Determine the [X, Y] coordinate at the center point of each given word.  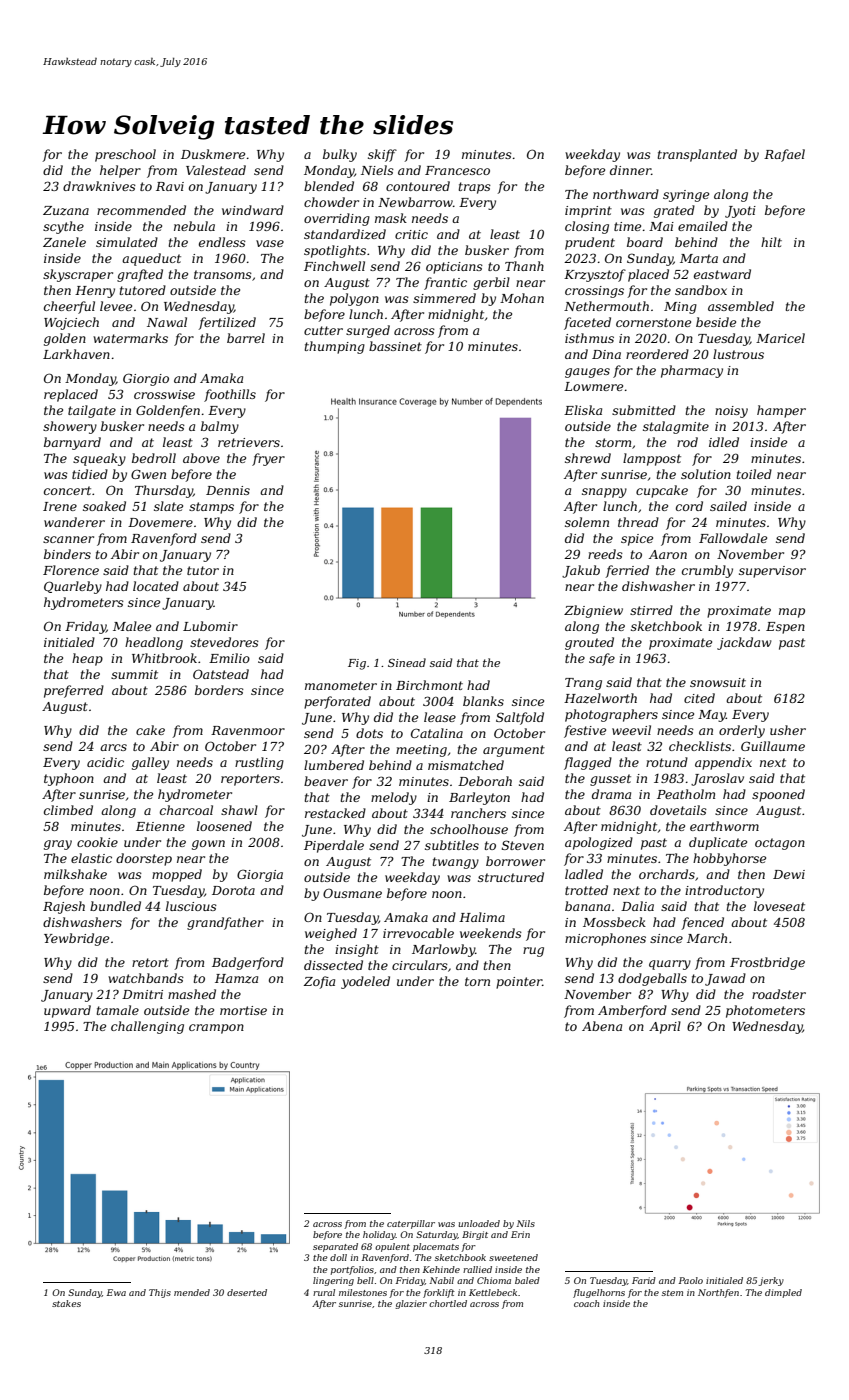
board [645, 242]
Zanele [64, 242]
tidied [90, 474]
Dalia [637, 906]
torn [477, 981]
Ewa [116, 1292]
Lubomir [210, 626]
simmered [444, 298]
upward [67, 1011]
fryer [268, 459]
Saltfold [520, 718]
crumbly [707, 571]
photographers [611, 715]
